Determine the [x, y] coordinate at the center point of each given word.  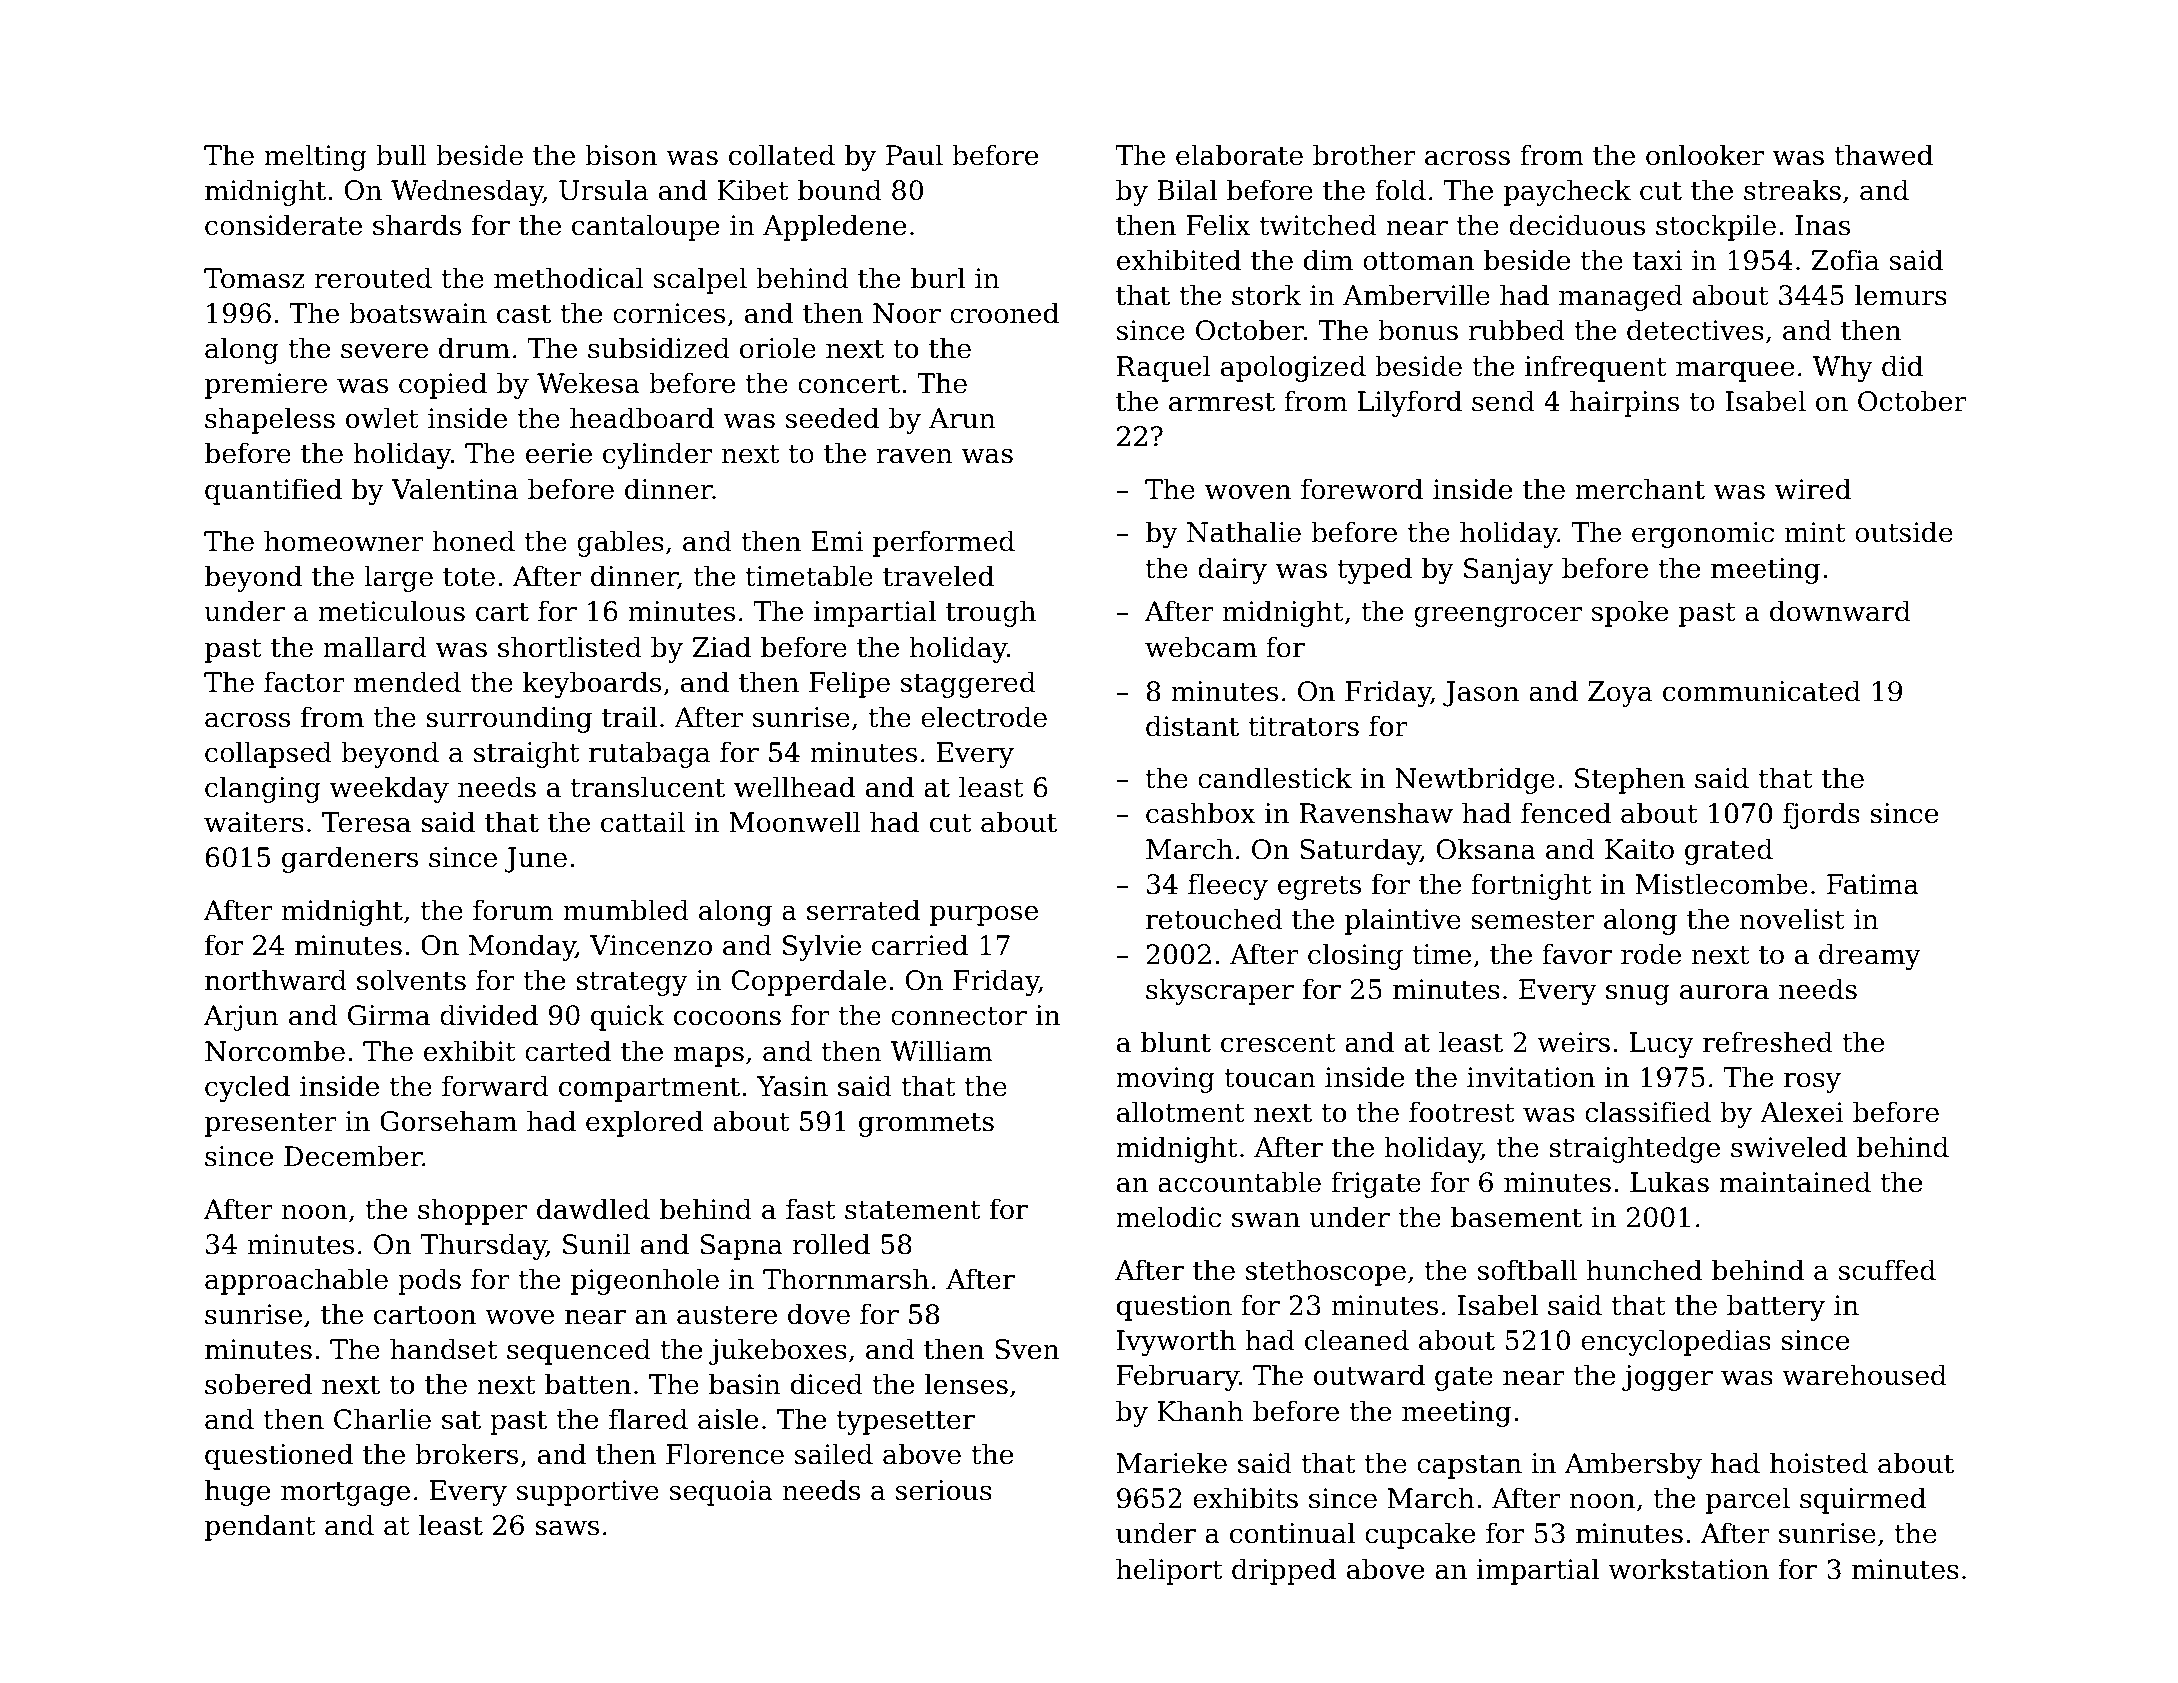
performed [944, 543]
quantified [273, 491]
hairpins [1624, 403]
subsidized [659, 348]
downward [1840, 611]
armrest [1222, 402]
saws [567, 1528]
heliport [1169, 1571]
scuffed [1887, 1270]
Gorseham [448, 1121]
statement [912, 1210]
